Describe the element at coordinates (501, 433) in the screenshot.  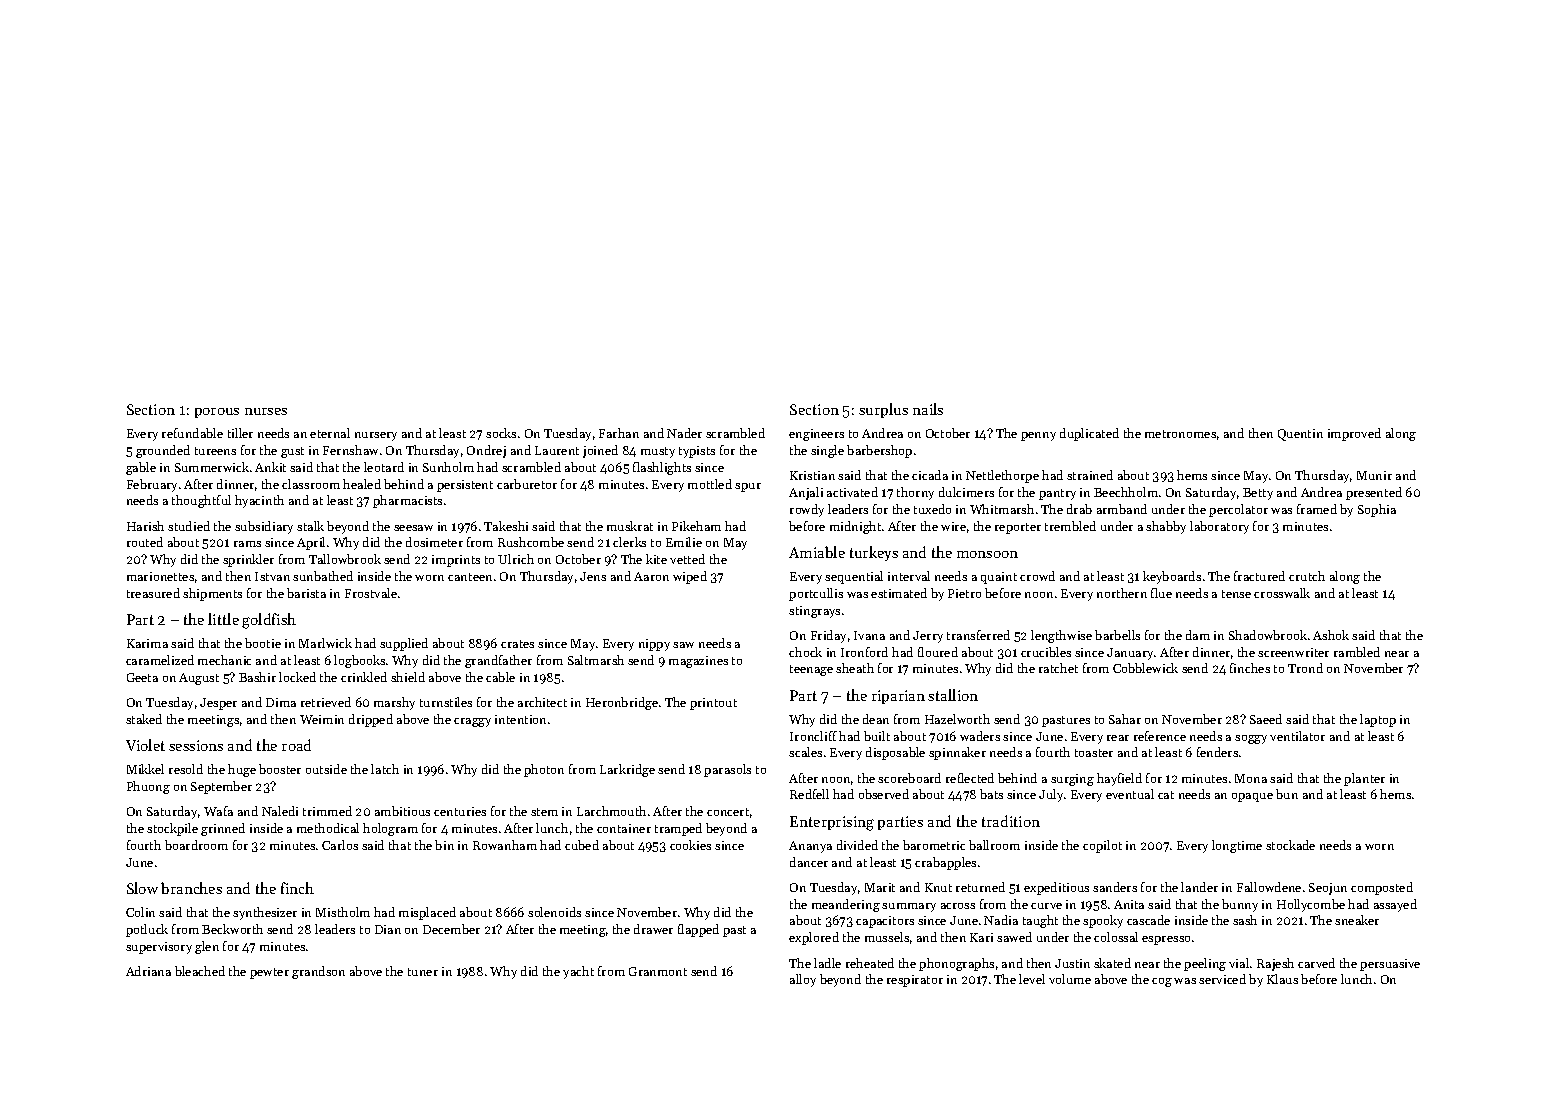
I see `socks` at that location.
